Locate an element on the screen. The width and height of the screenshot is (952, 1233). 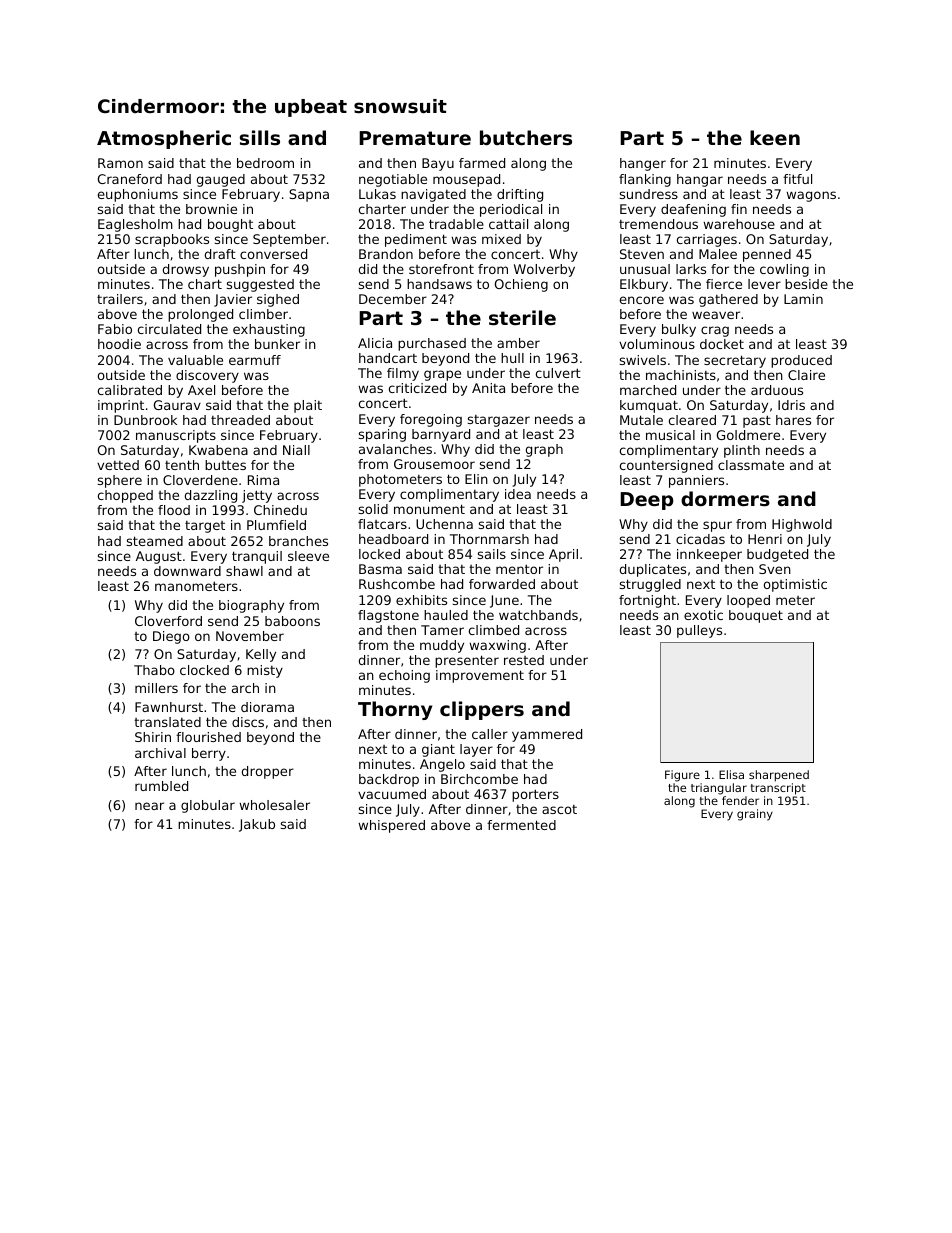
Diego is located at coordinates (171, 637).
